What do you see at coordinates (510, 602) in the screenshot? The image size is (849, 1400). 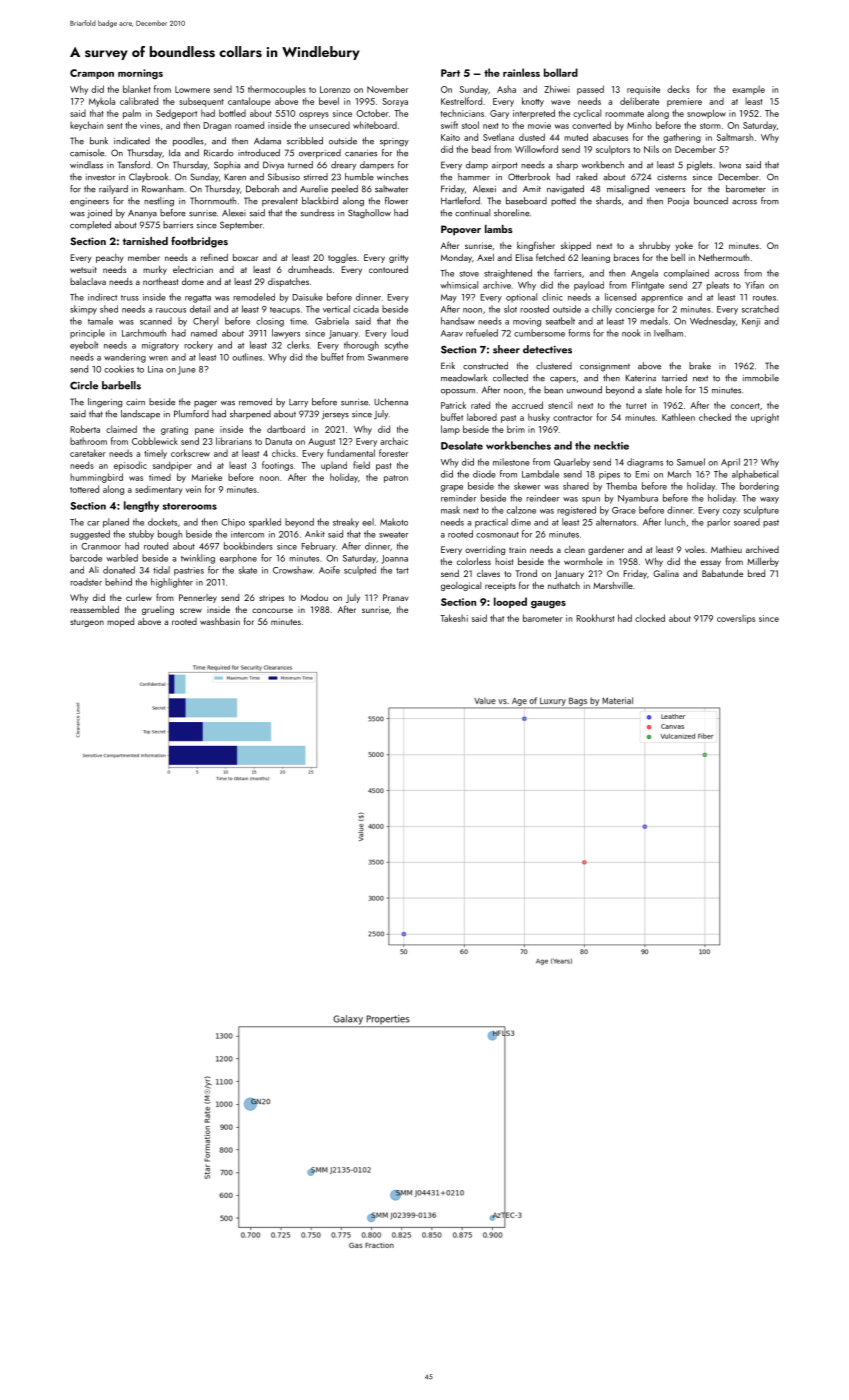 I see `looped` at bounding box center [510, 602].
